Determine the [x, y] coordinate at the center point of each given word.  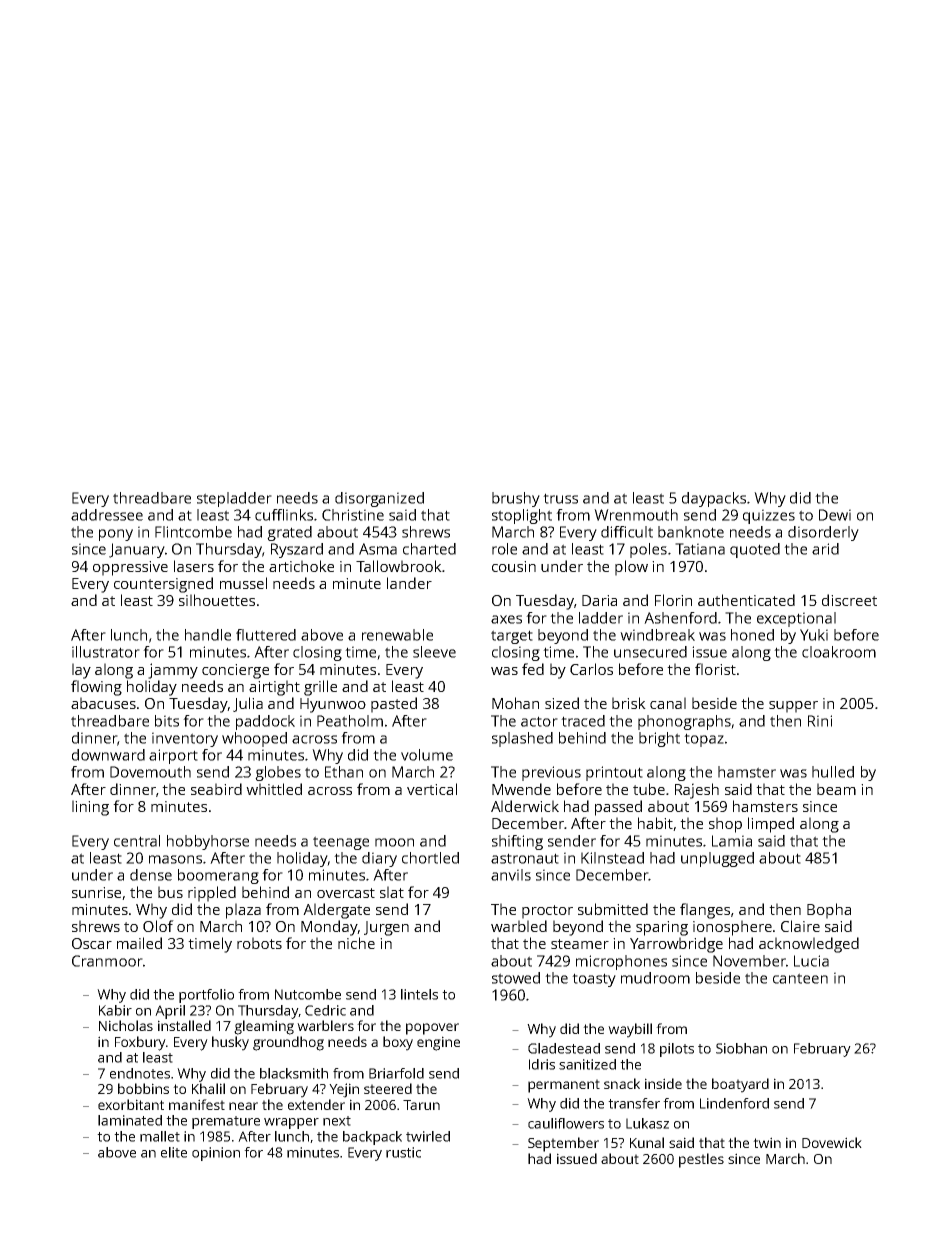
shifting [517, 842]
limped [771, 825]
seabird [216, 789]
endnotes [140, 1073]
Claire [800, 926]
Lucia [811, 961]
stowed [516, 978]
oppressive [130, 568]
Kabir [115, 1010]
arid [825, 549]
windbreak [657, 635]
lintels [419, 994]
